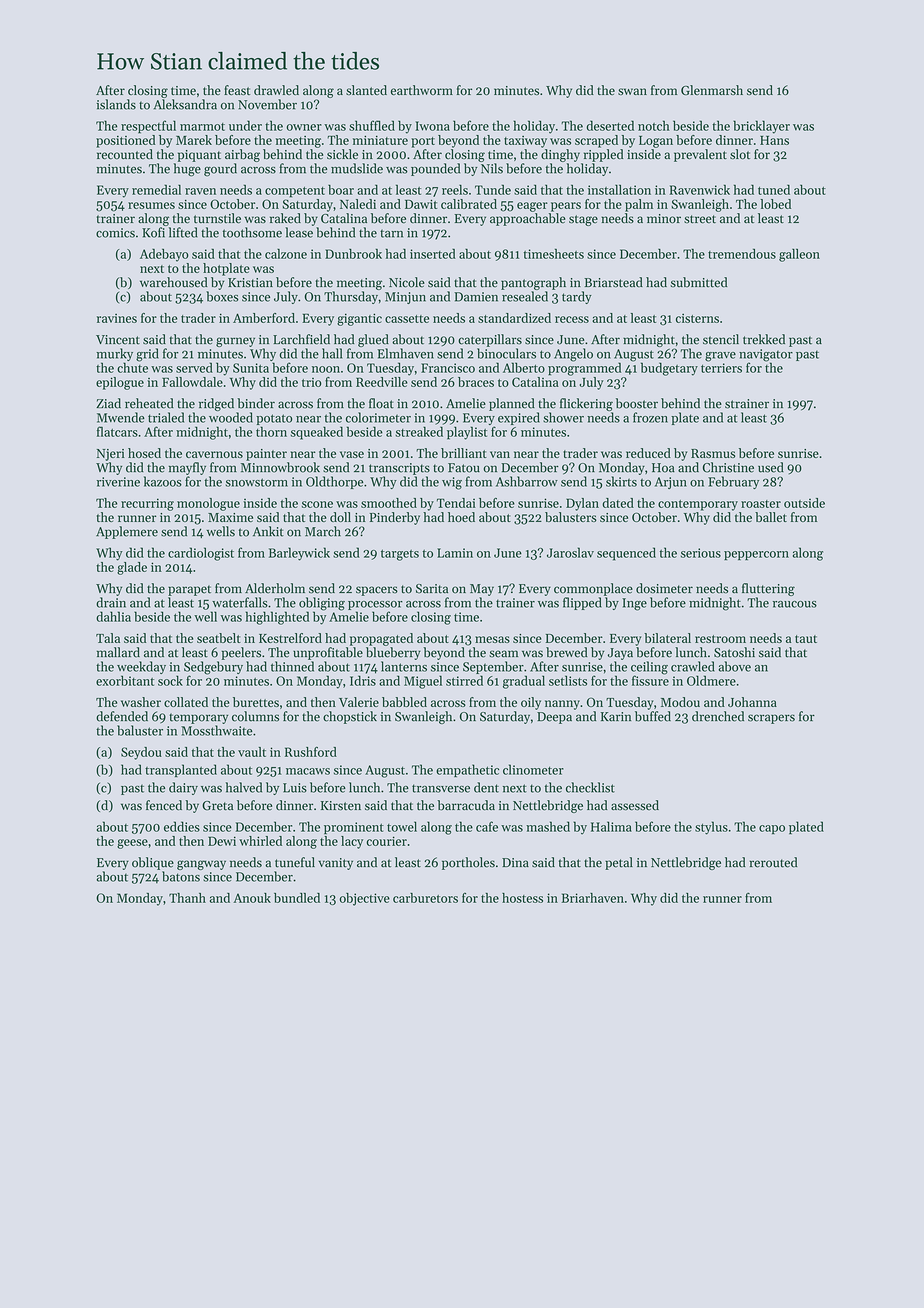  I want to click on Njeri, so click(111, 455).
